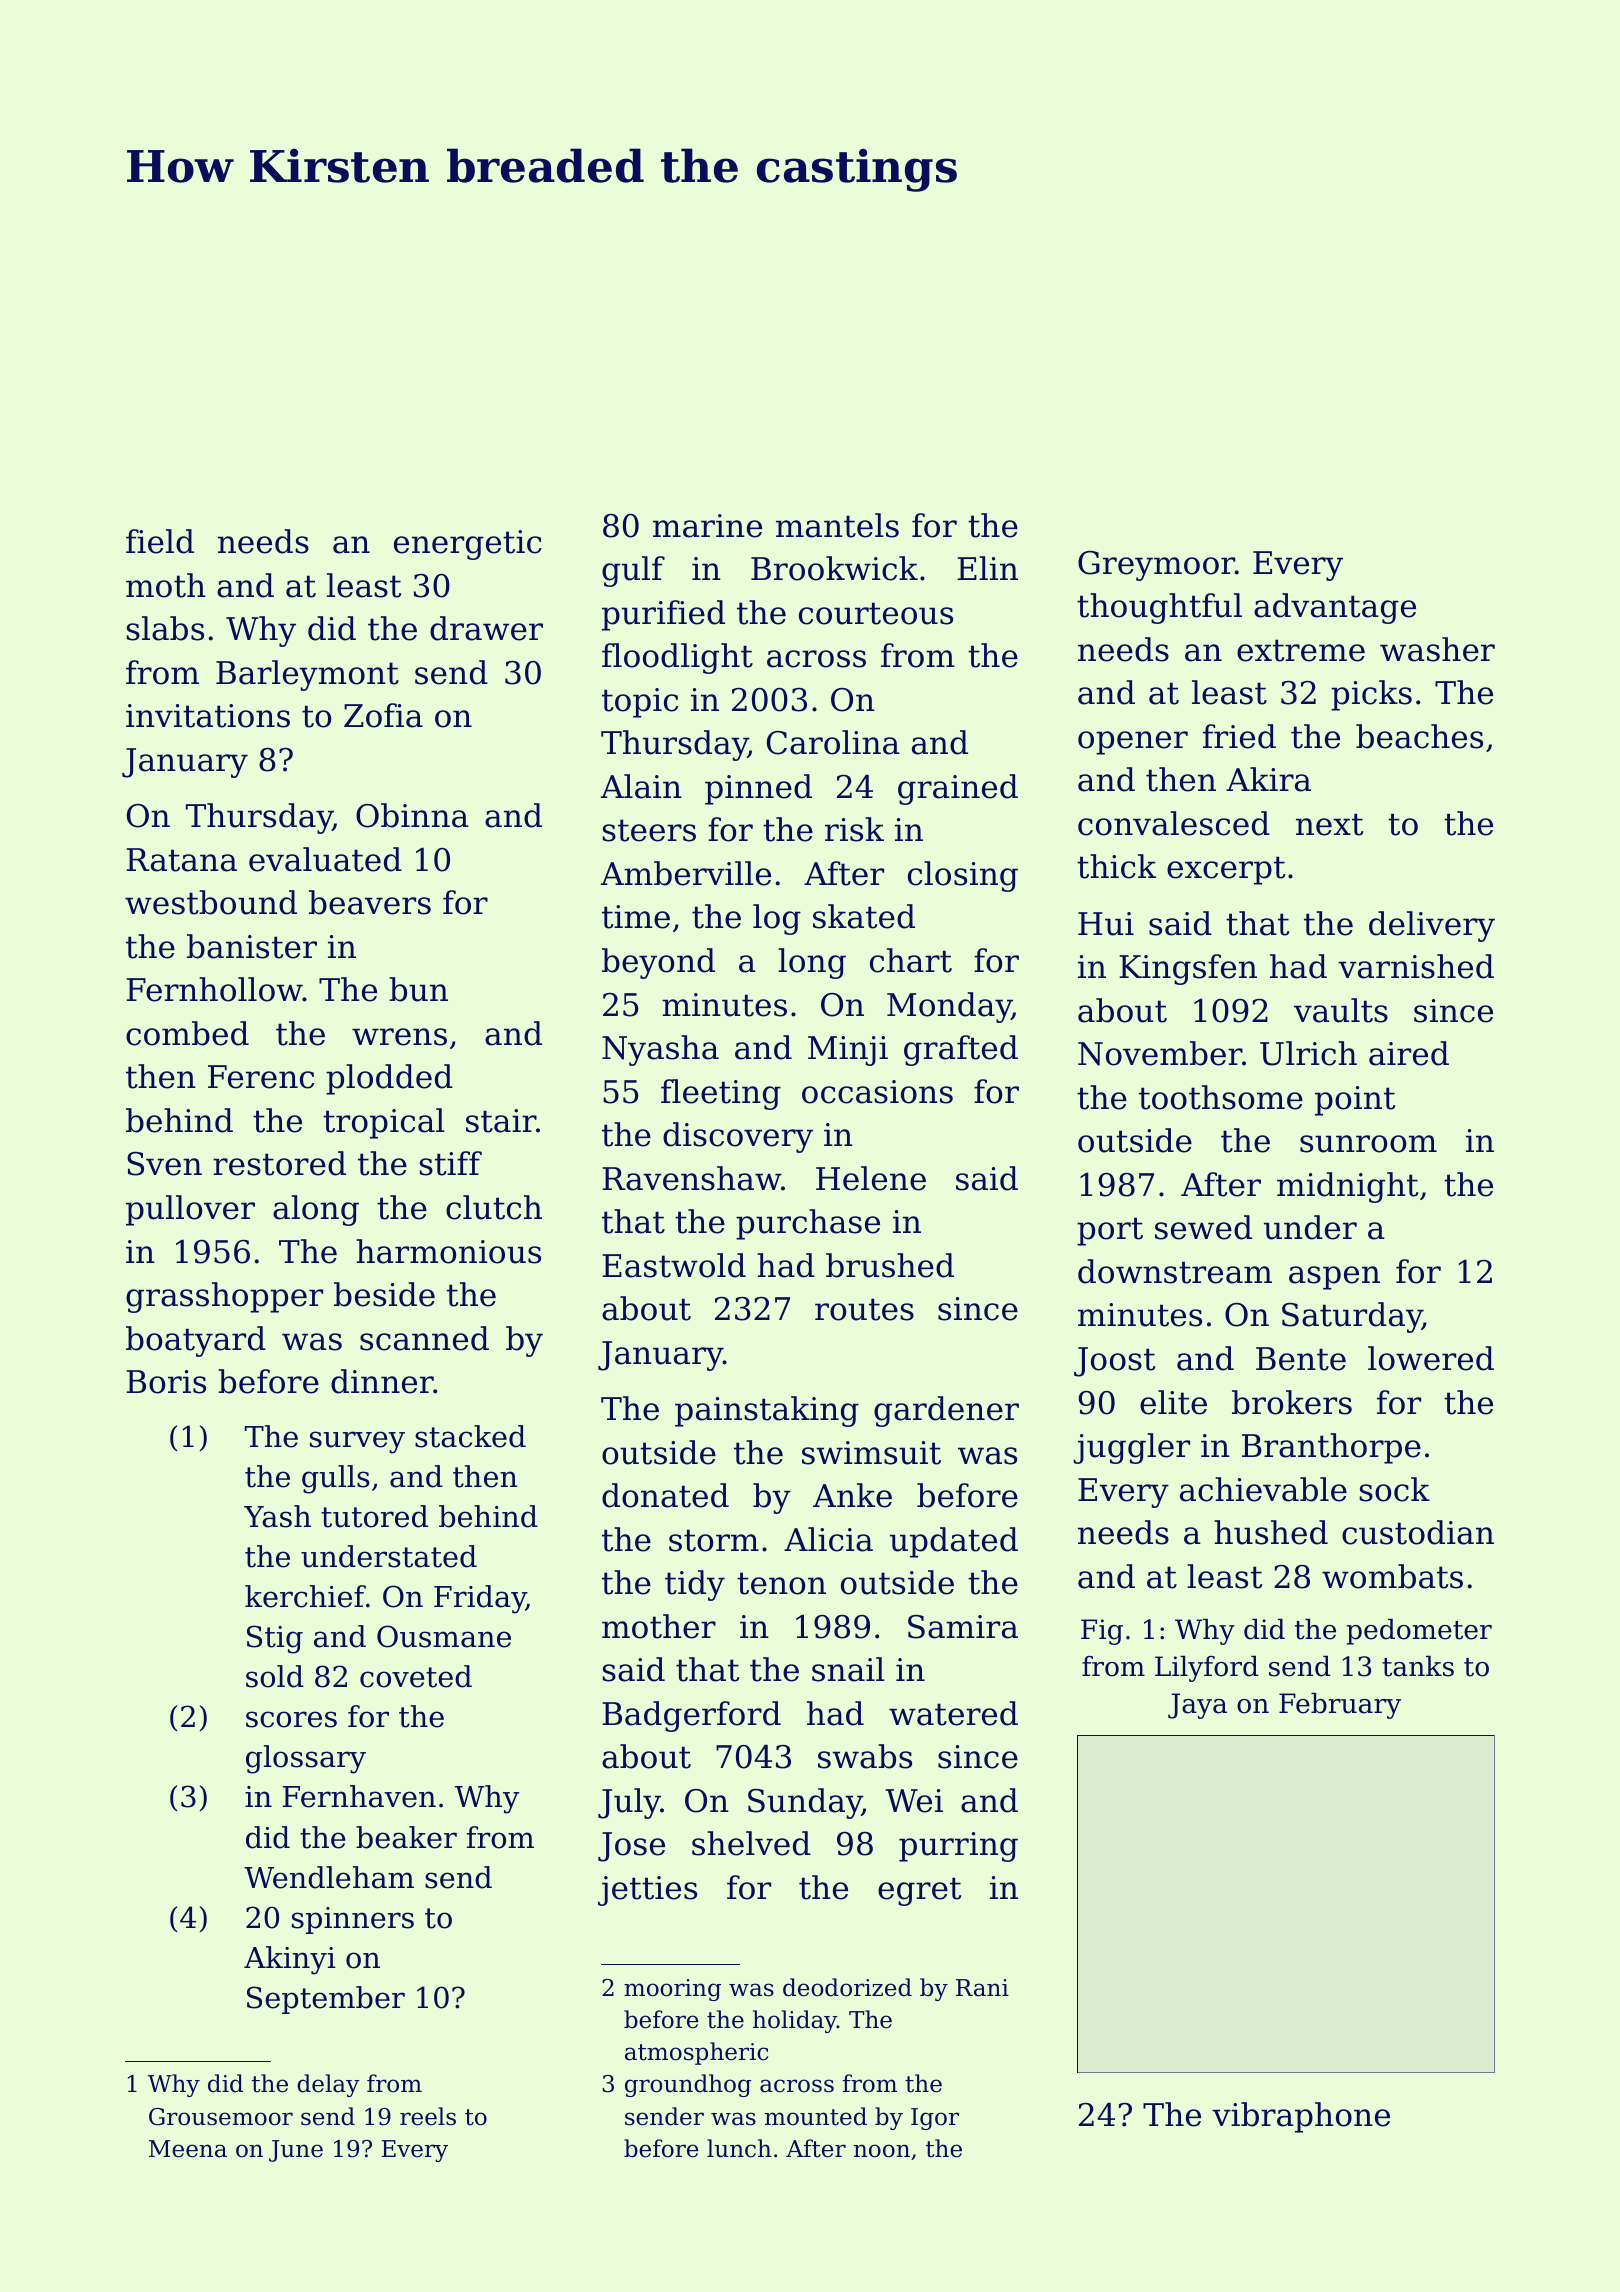 Image resolution: width=1620 pixels, height=2292 pixels. Describe the element at coordinates (290, 1960) in the screenshot. I see `Akinyi` at that location.
